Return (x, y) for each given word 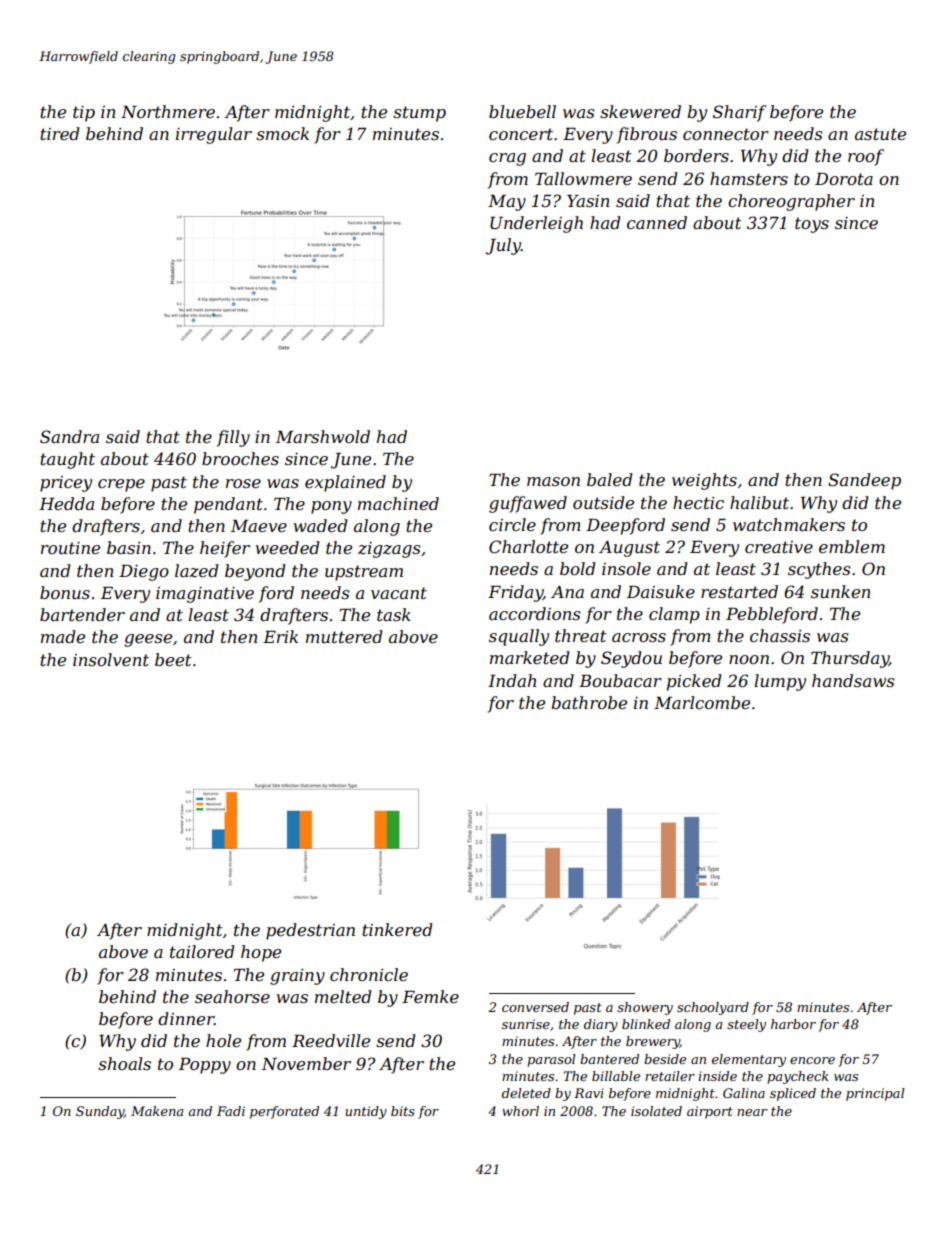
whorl (520, 1111)
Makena (157, 1111)
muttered (344, 636)
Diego (144, 573)
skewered (640, 111)
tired (60, 133)
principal (875, 1094)
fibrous (647, 135)
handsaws (853, 680)
